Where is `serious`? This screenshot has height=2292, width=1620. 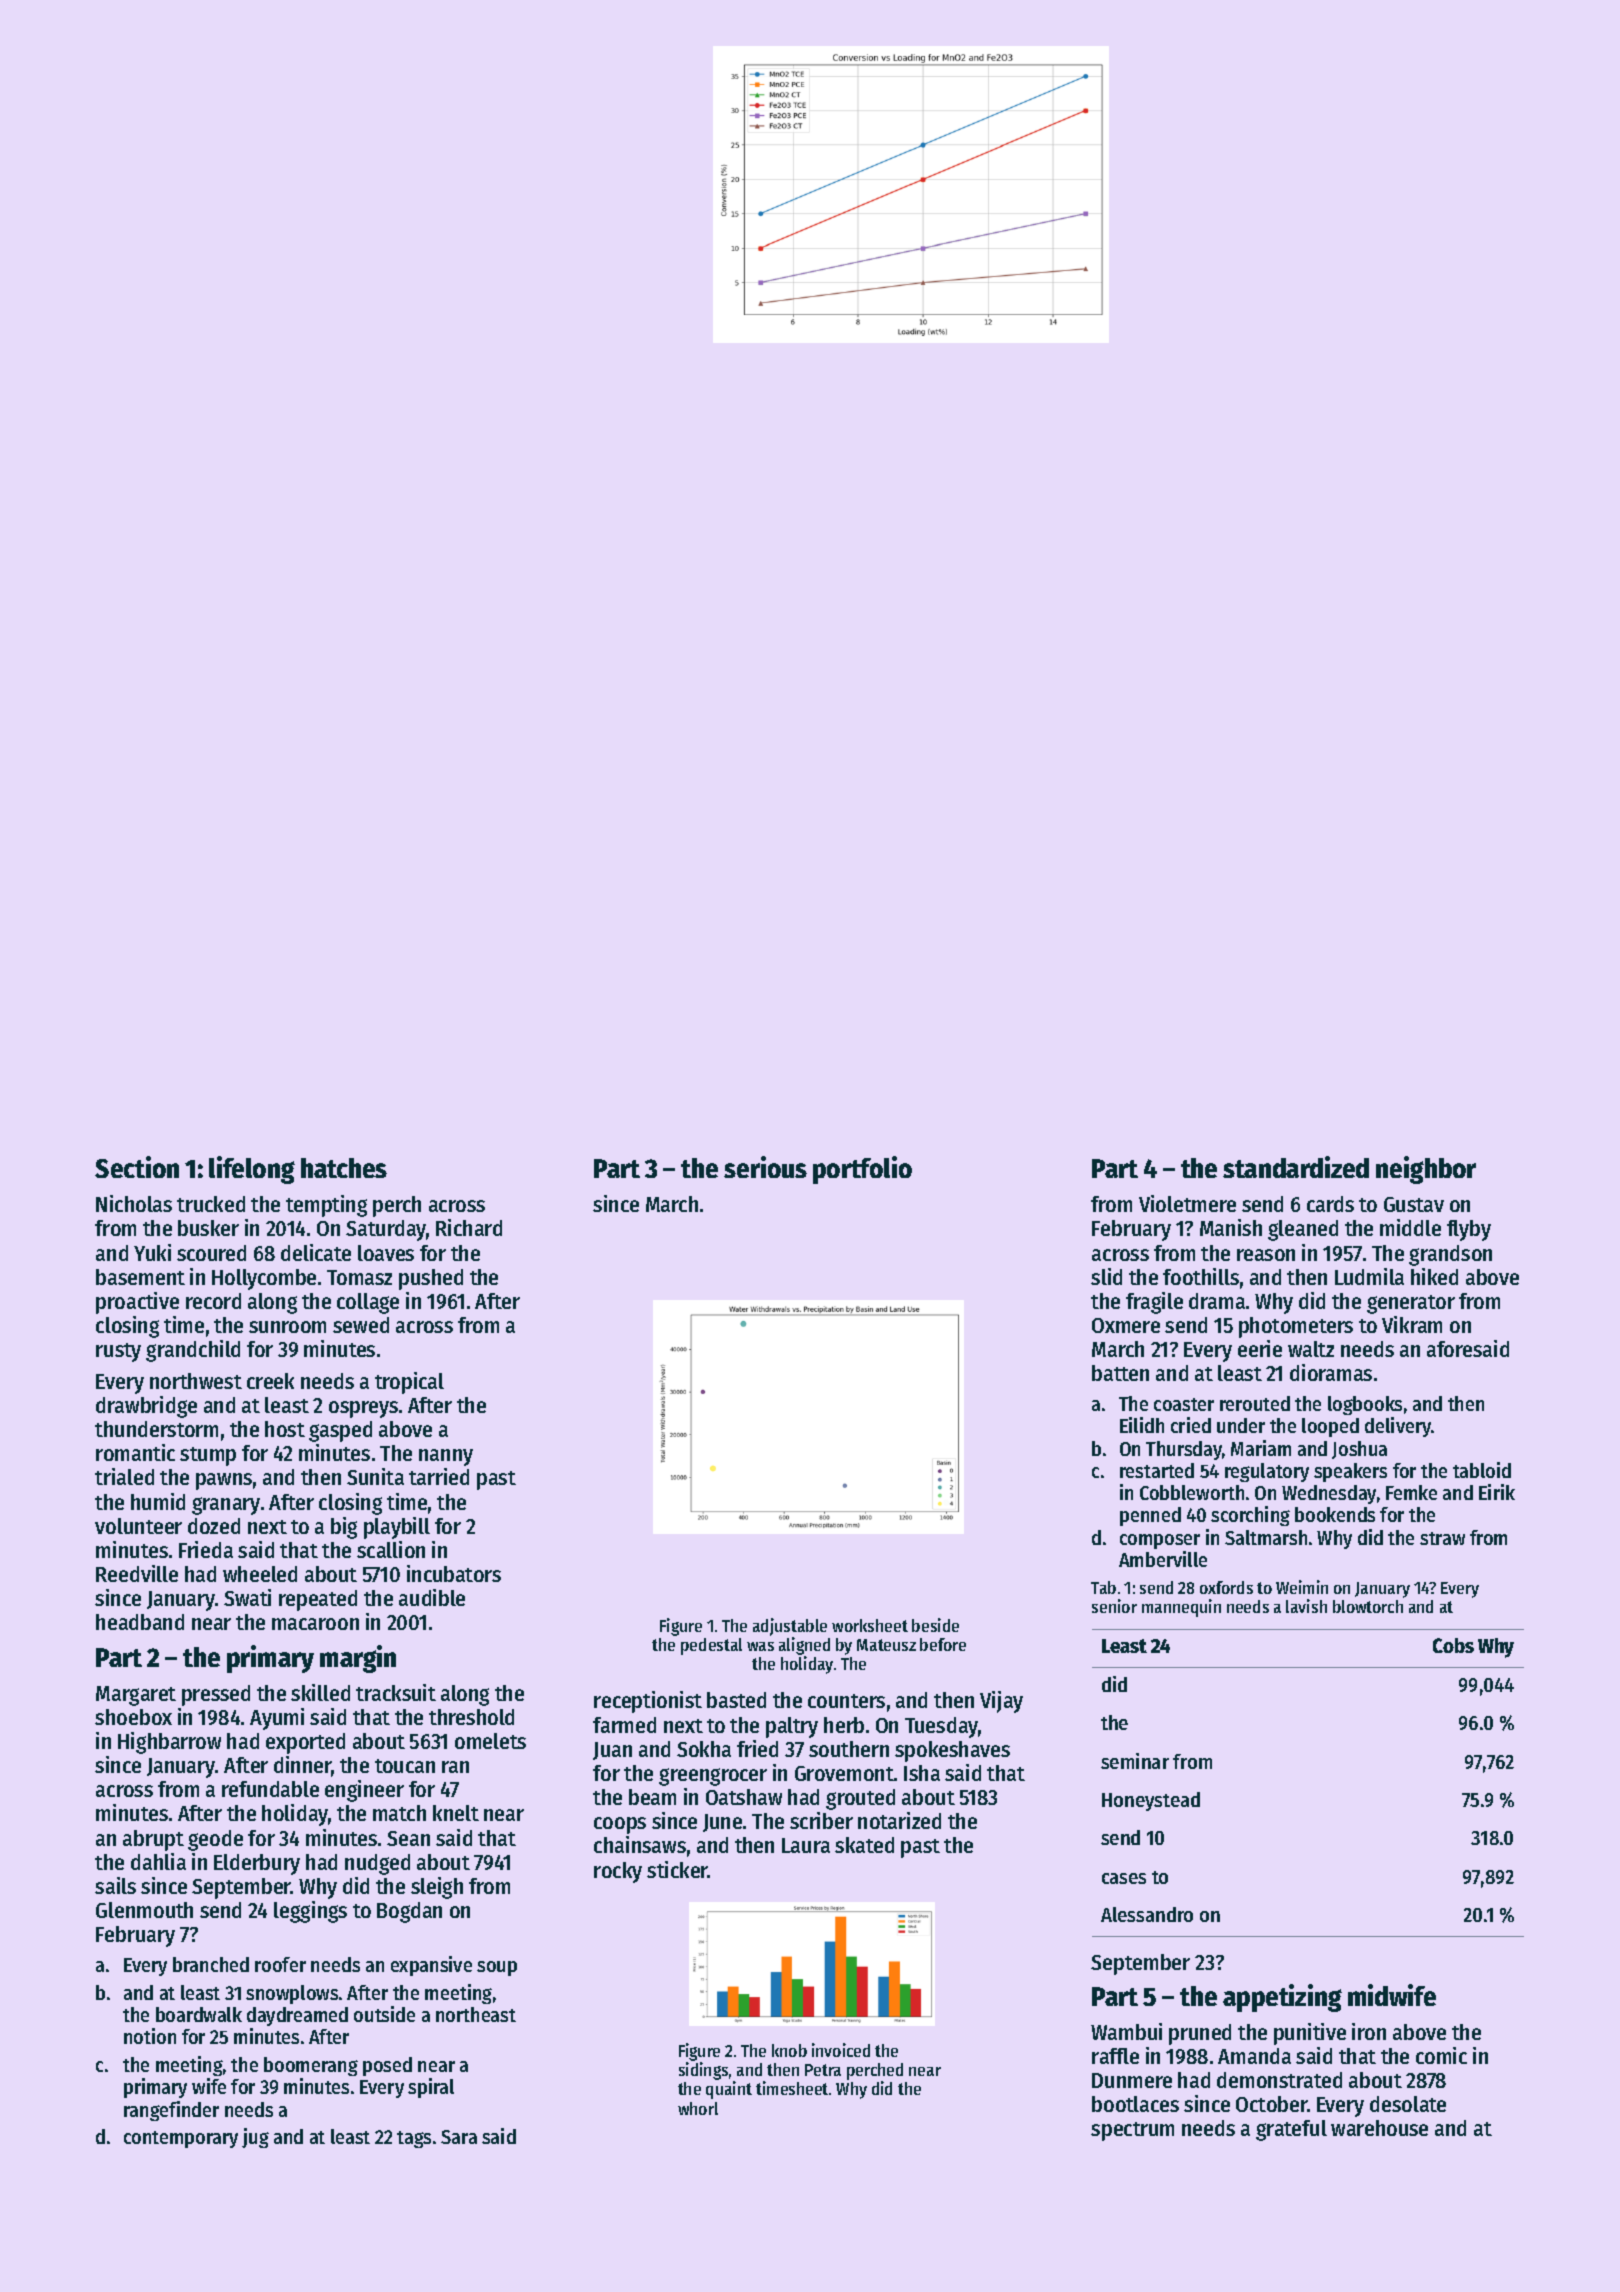 serious is located at coordinates (765, 1167).
